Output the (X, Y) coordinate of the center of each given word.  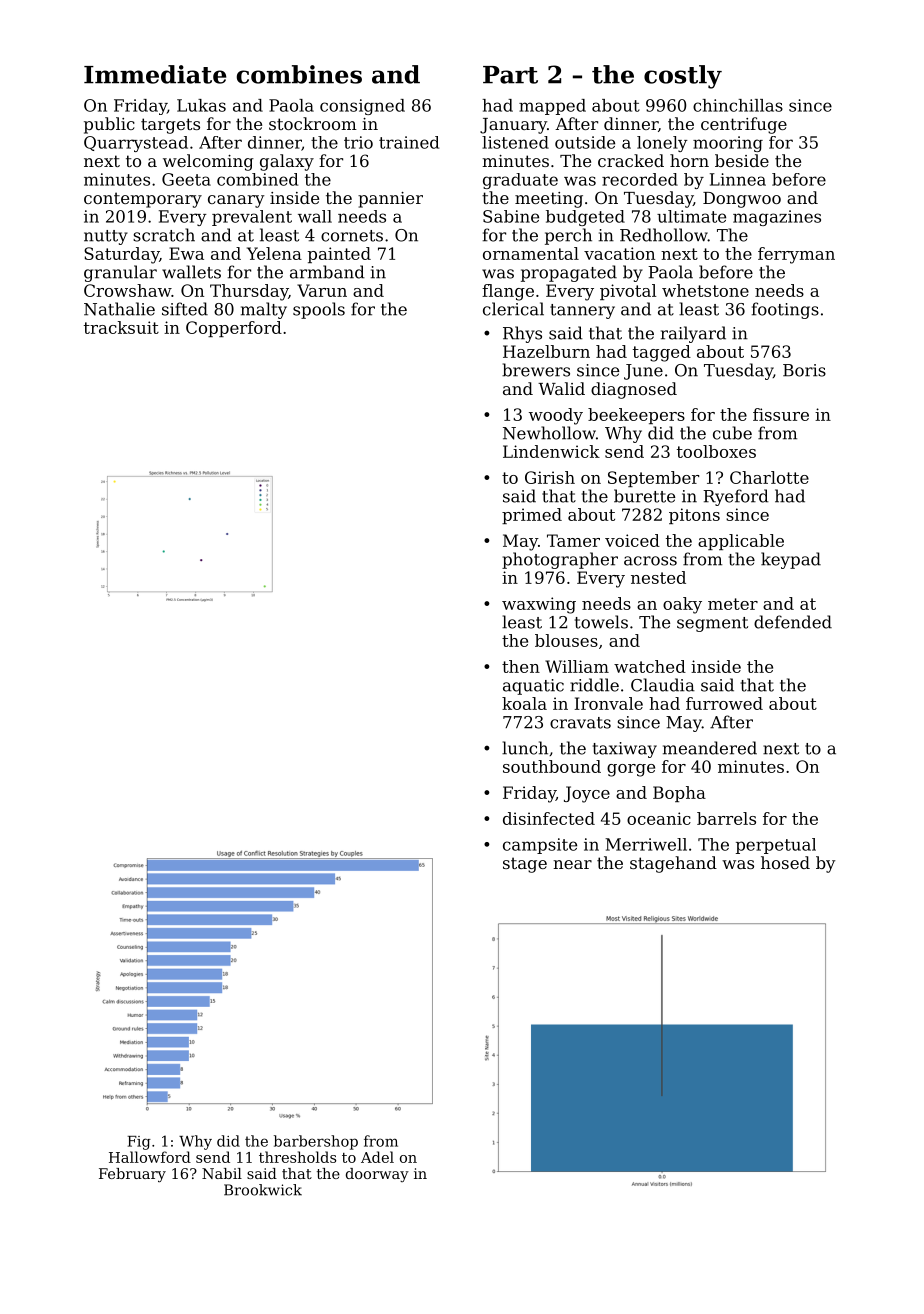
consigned (362, 107)
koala (524, 703)
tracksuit (121, 327)
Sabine (511, 216)
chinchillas (738, 105)
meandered (710, 748)
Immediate (155, 74)
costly (683, 77)
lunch (525, 748)
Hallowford (150, 1157)
